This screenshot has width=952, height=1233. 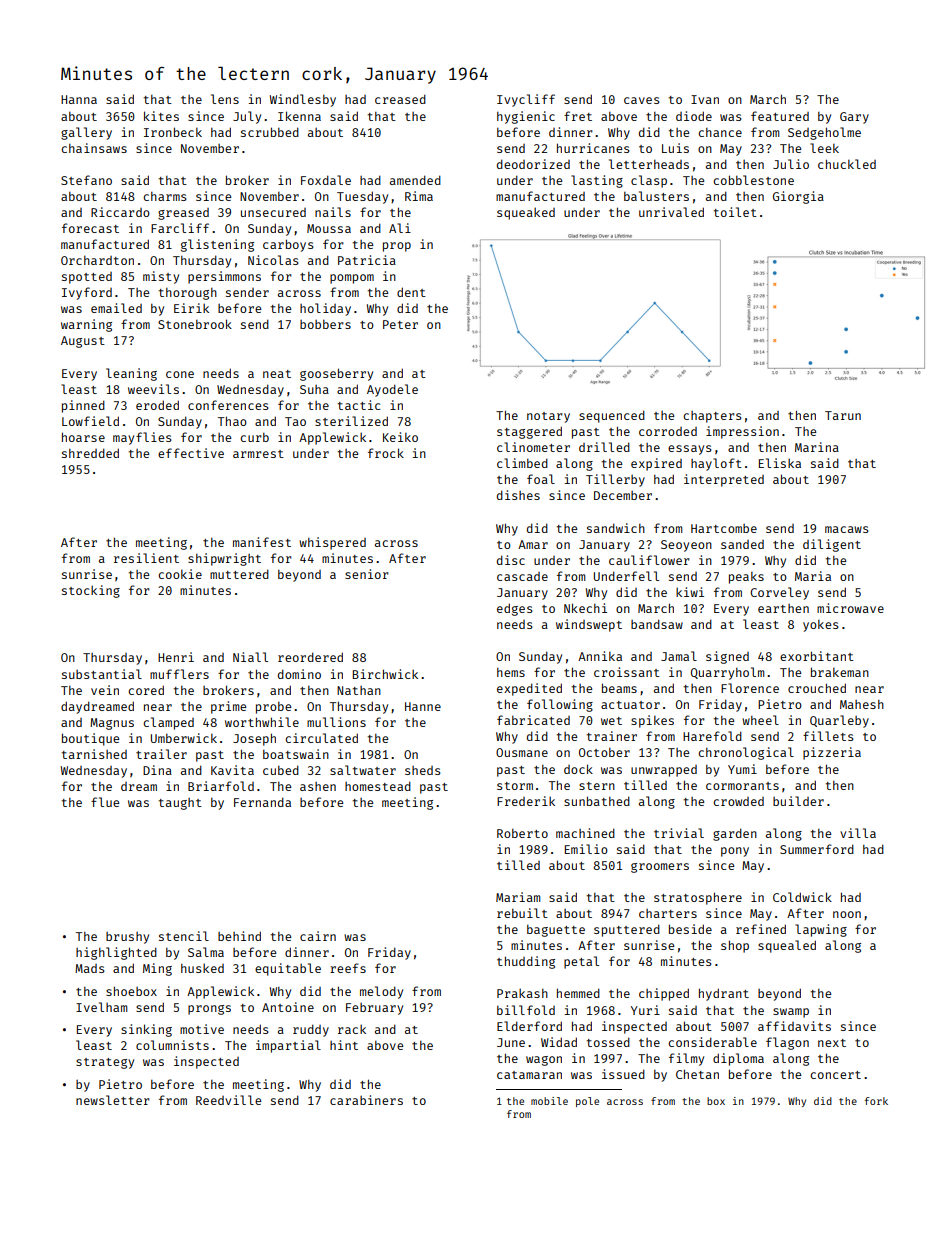 What do you see at coordinates (735, 212) in the screenshot?
I see `toilet` at bounding box center [735, 212].
